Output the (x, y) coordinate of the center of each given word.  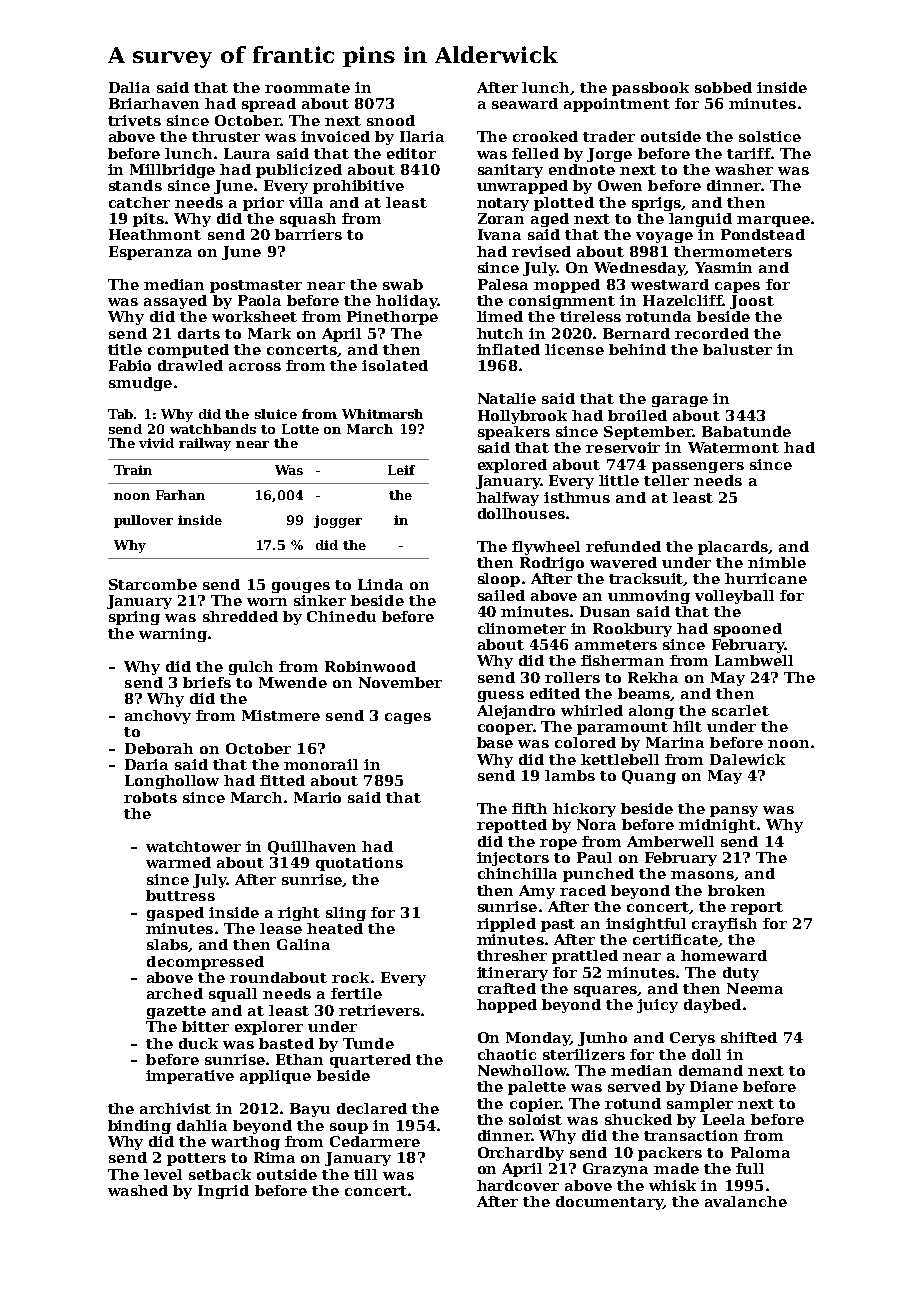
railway (205, 444)
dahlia (202, 1125)
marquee (773, 221)
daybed (712, 1006)
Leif (401, 470)
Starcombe (153, 584)
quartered (370, 1061)
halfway (508, 499)
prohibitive (358, 187)
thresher (512, 955)
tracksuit (646, 579)
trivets (134, 120)
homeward (724, 955)
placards (733, 548)
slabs (167, 944)
